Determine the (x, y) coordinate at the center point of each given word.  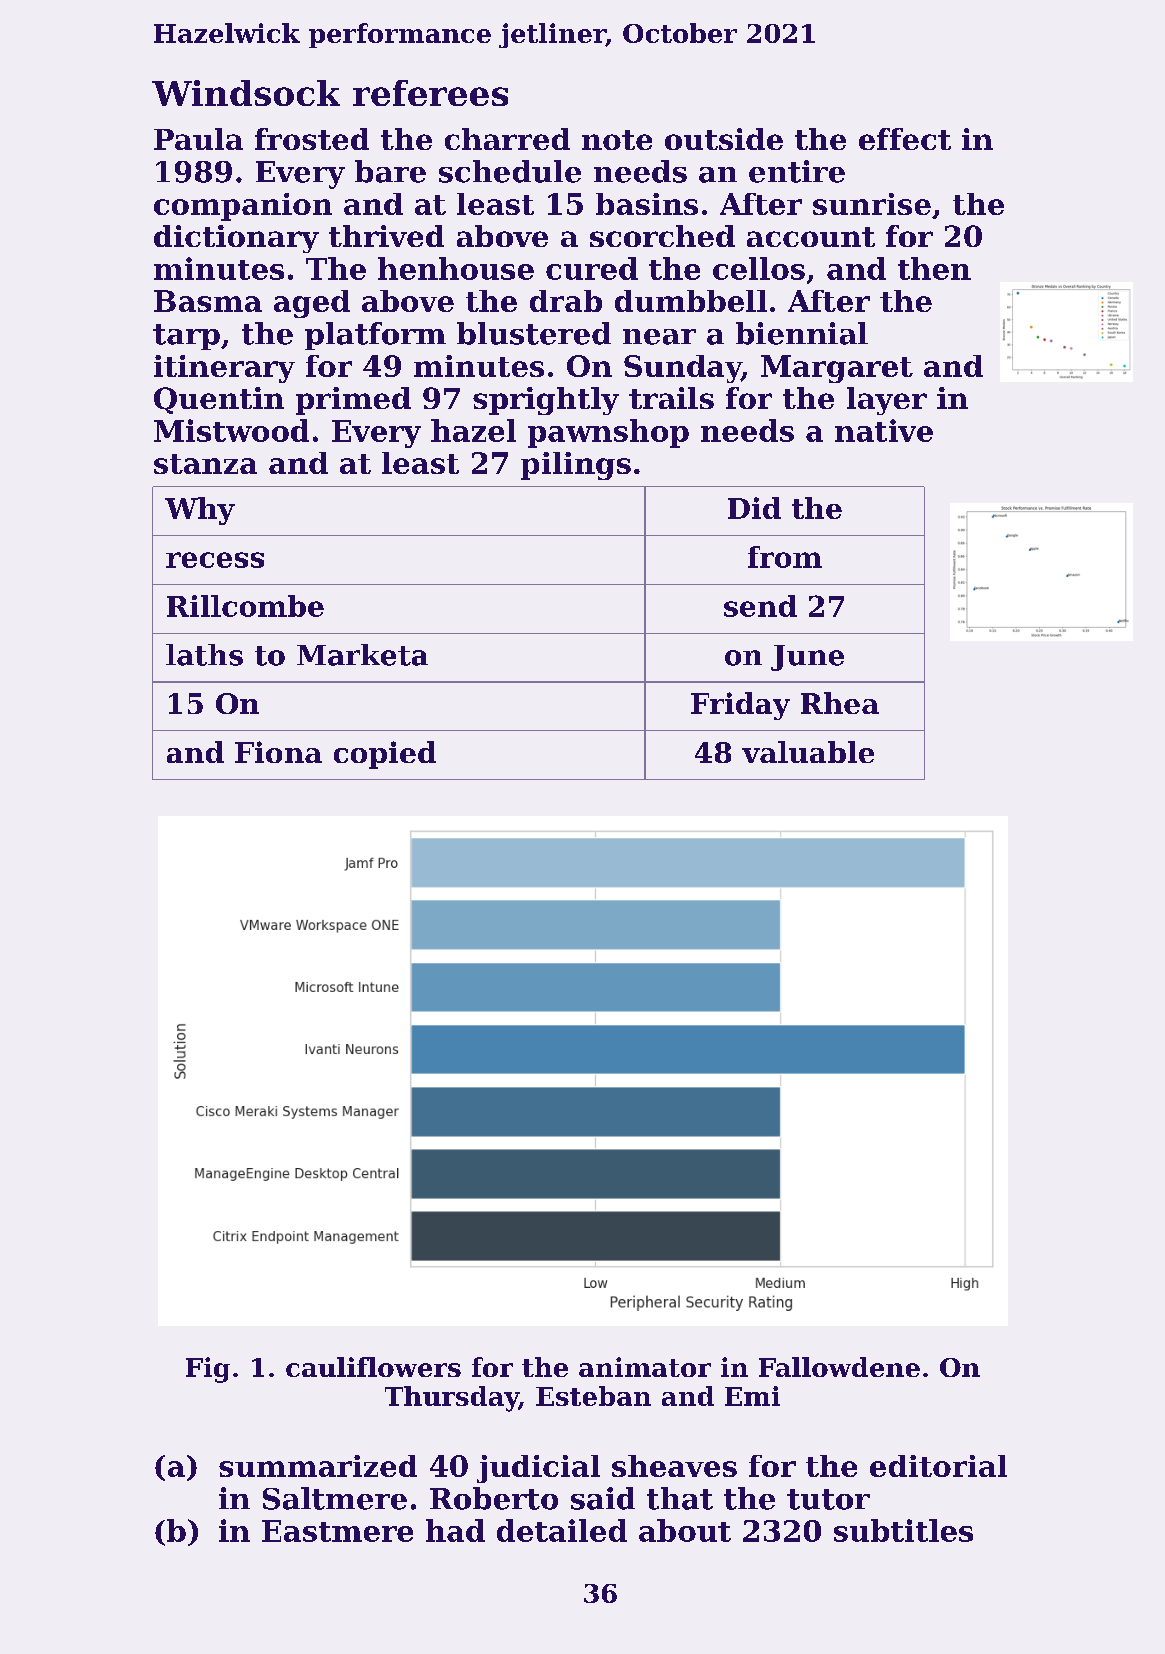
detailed (562, 1530)
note (617, 140)
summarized (318, 1466)
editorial (938, 1466)
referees (430, 93)
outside (724, 139)
